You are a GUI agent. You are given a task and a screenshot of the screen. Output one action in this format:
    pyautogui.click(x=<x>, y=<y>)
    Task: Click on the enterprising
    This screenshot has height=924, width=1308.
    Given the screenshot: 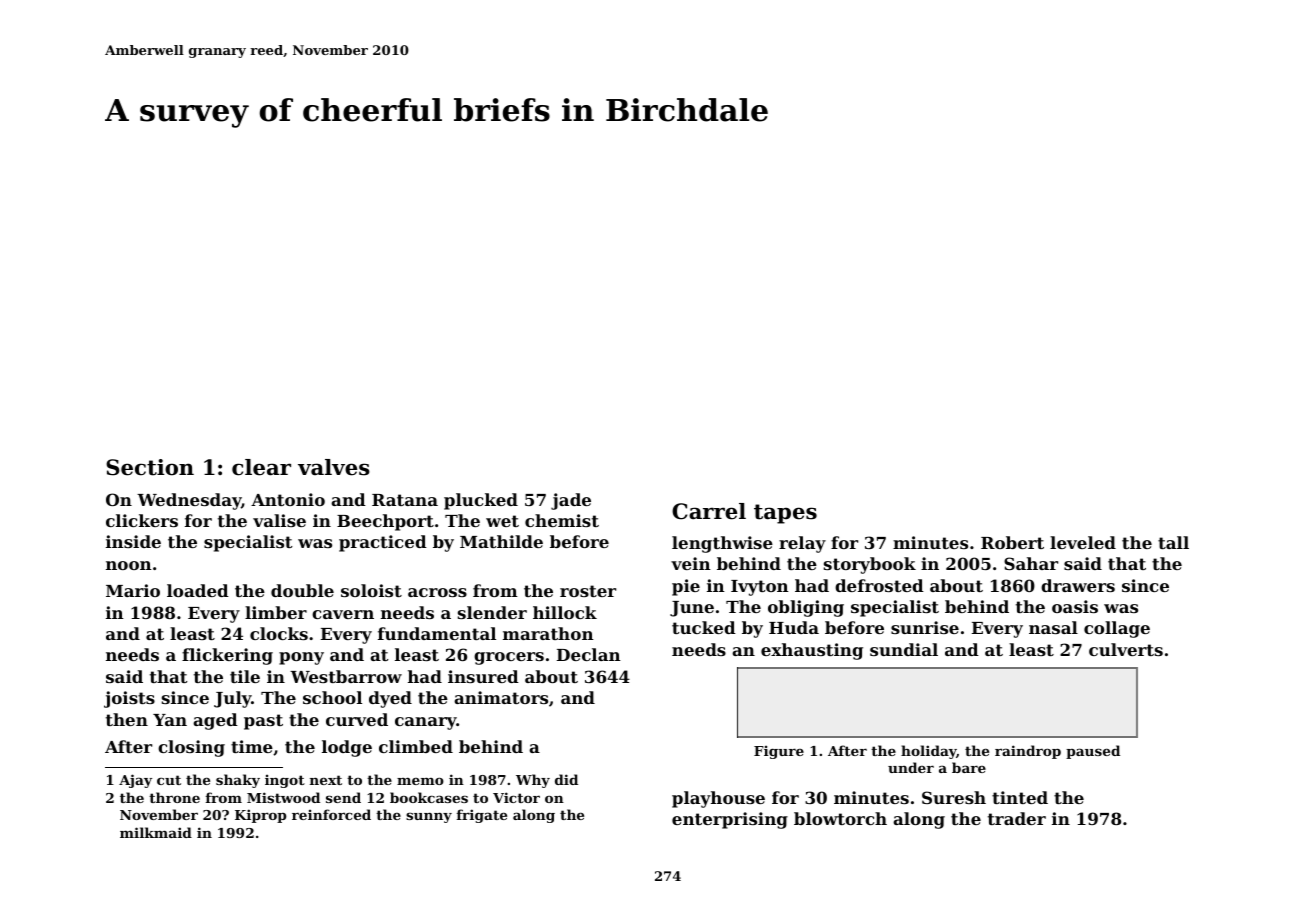 What is the action you would take?
    pyautogui.click(x=730, y=820)
